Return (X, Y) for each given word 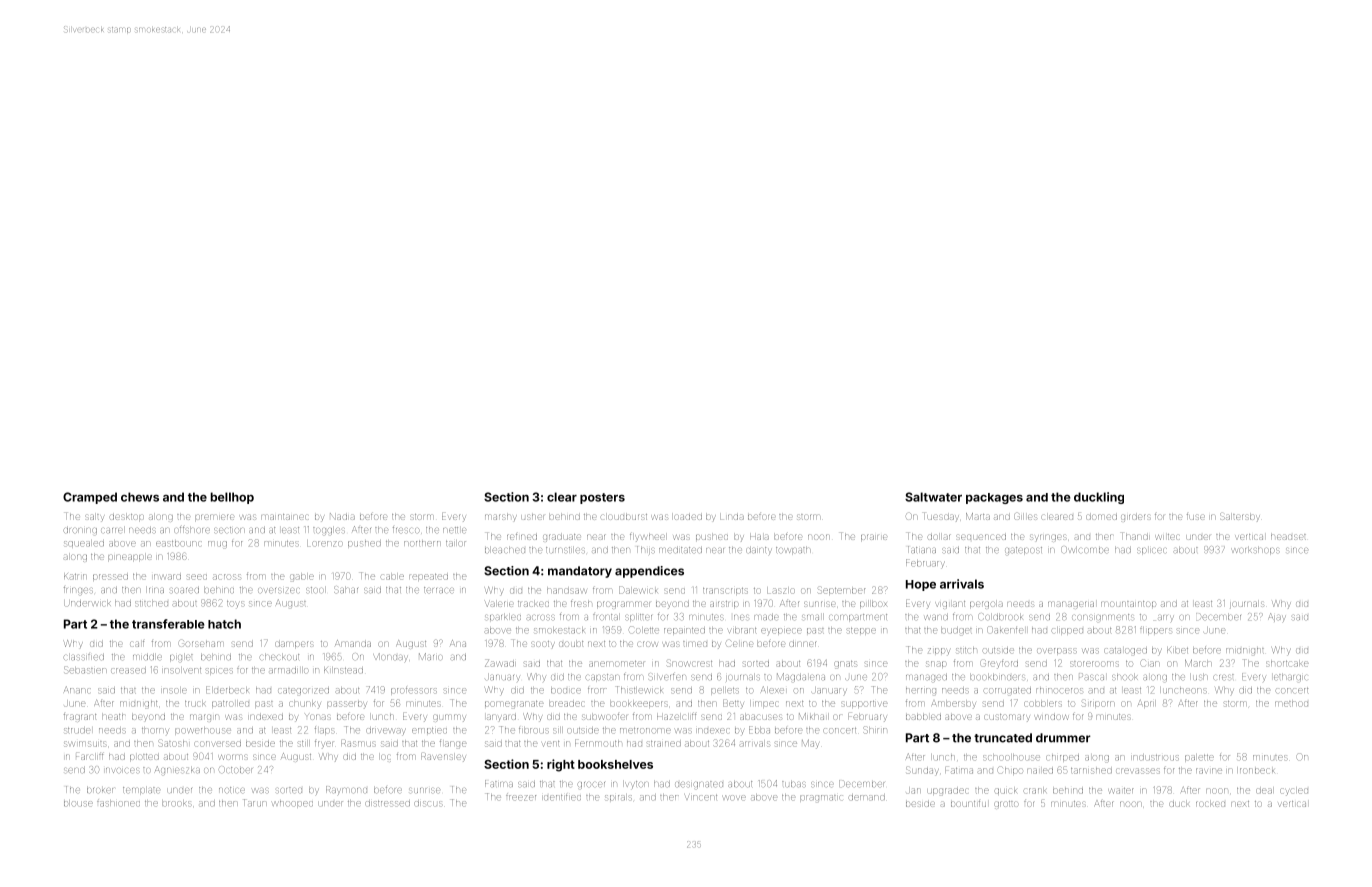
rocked (1210, 804)
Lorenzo (324, 544)
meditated (680, 550)
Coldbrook (1000, 616)
